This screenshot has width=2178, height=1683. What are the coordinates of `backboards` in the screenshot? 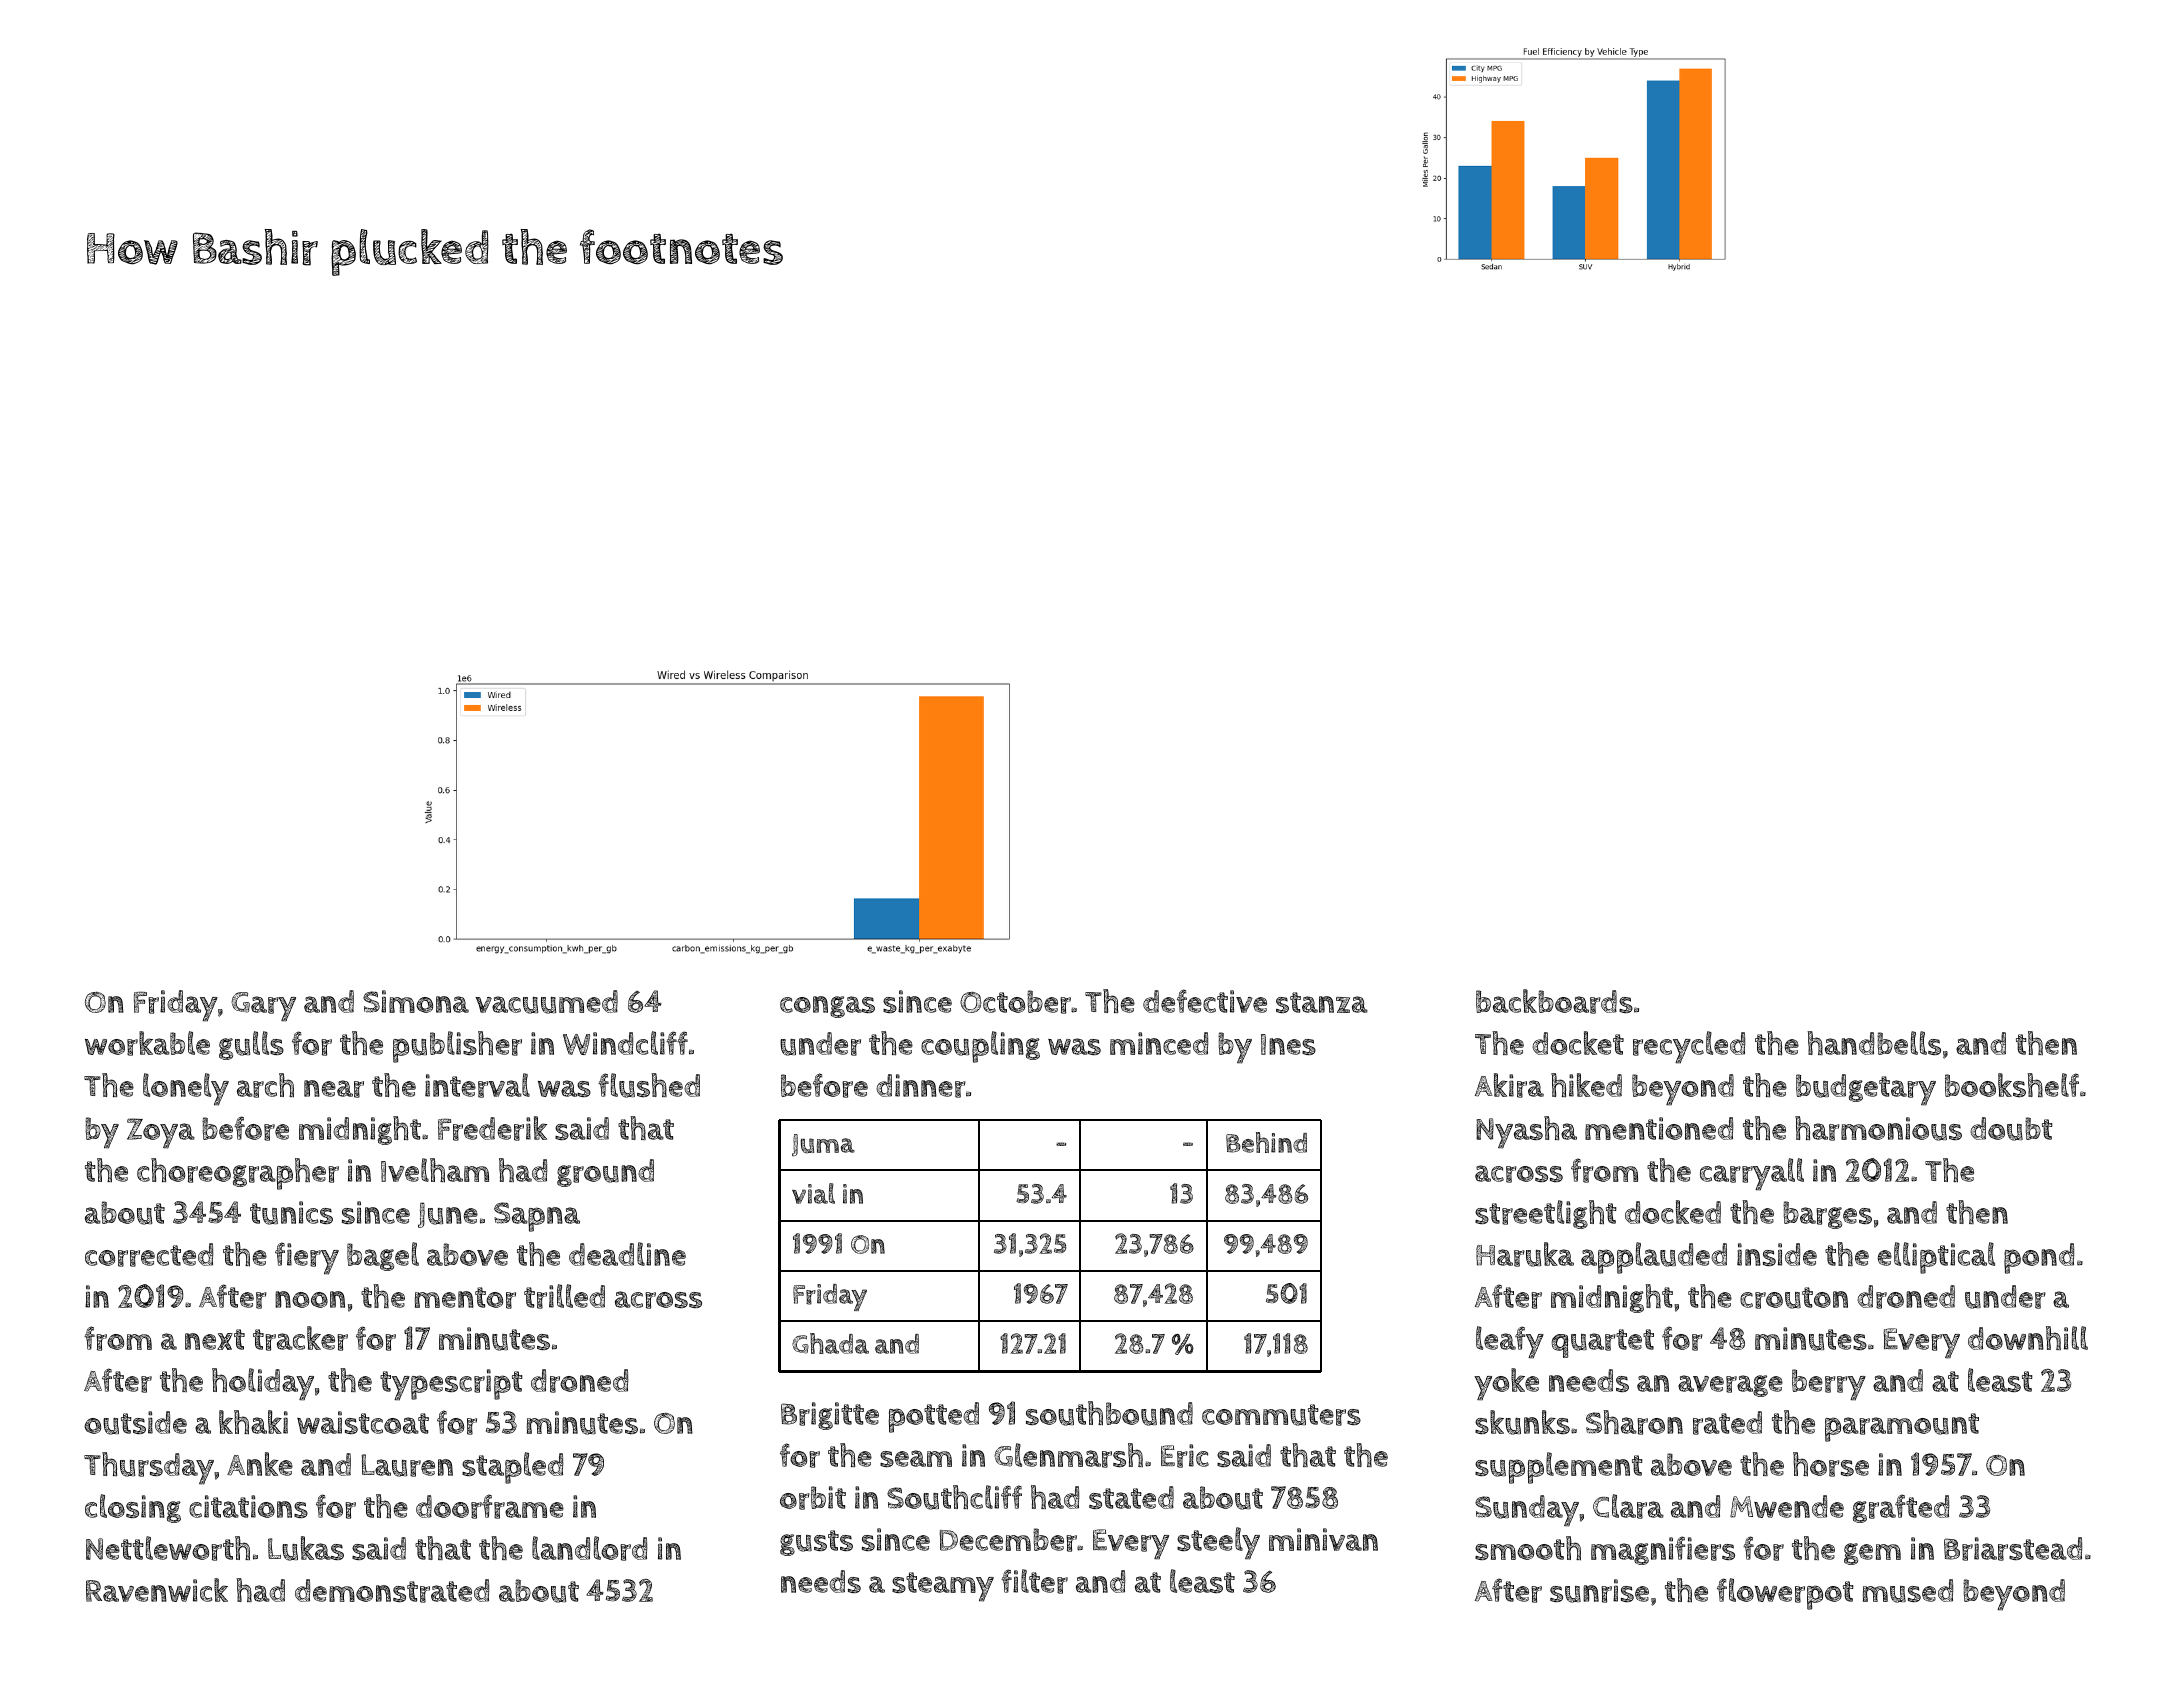 It's located at (1554, 1001).
